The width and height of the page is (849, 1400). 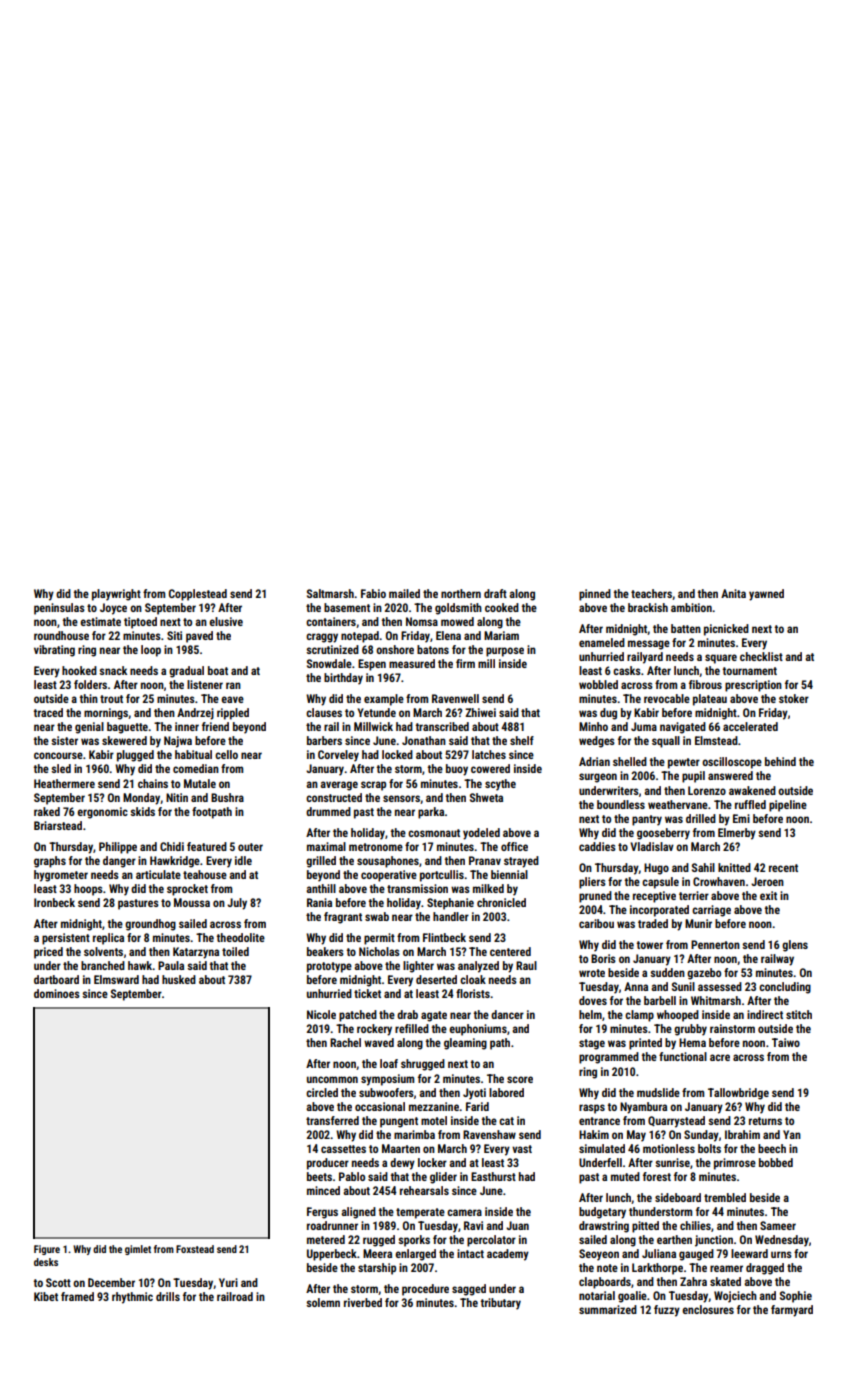 I want to click on mezzanine, so click(x=434, y=1106).
